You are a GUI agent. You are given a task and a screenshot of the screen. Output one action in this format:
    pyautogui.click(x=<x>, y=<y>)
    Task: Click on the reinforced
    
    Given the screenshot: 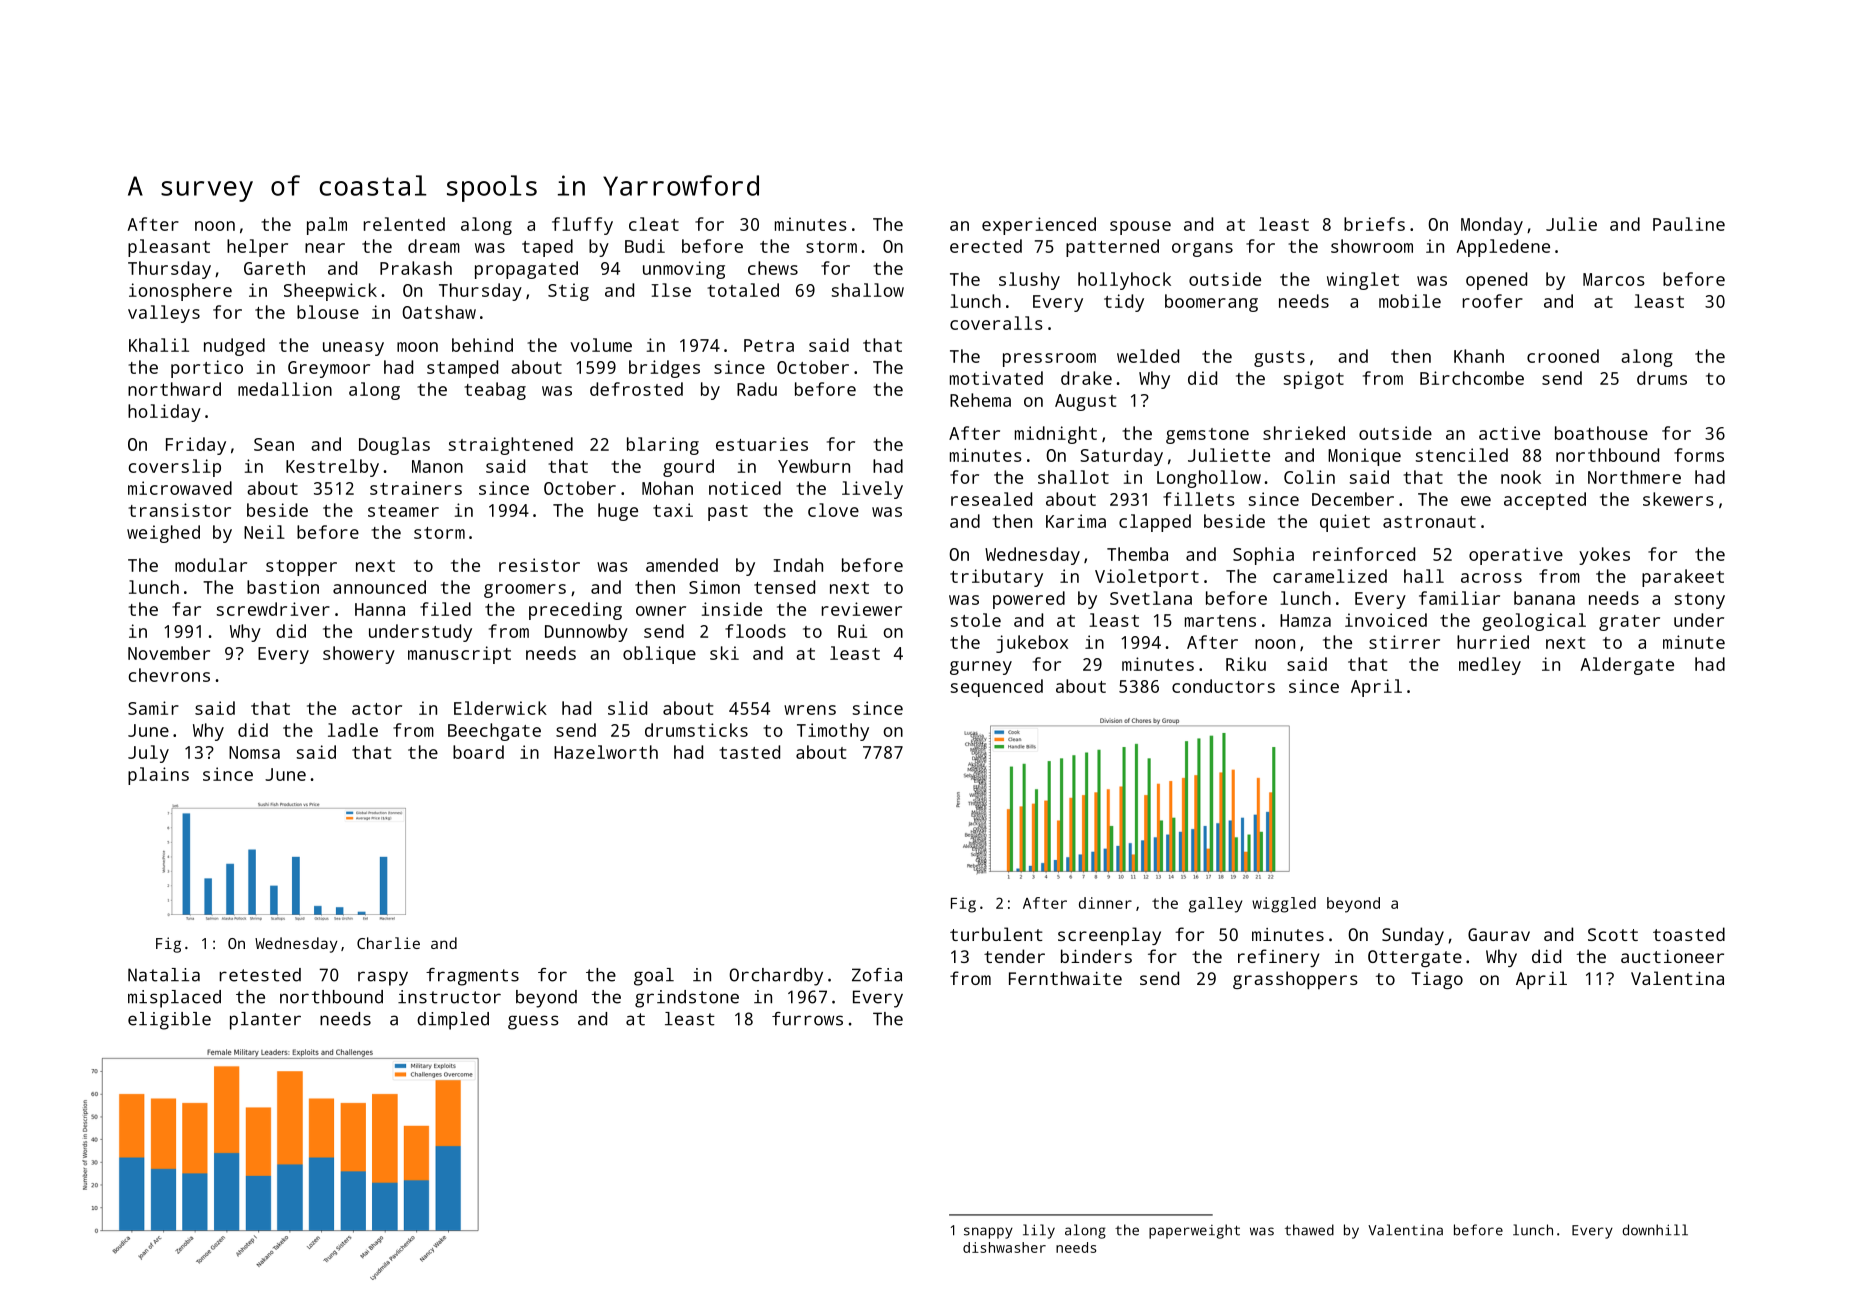 What is the action you would take?
    pyautogui.click(x=1364, y=554)
